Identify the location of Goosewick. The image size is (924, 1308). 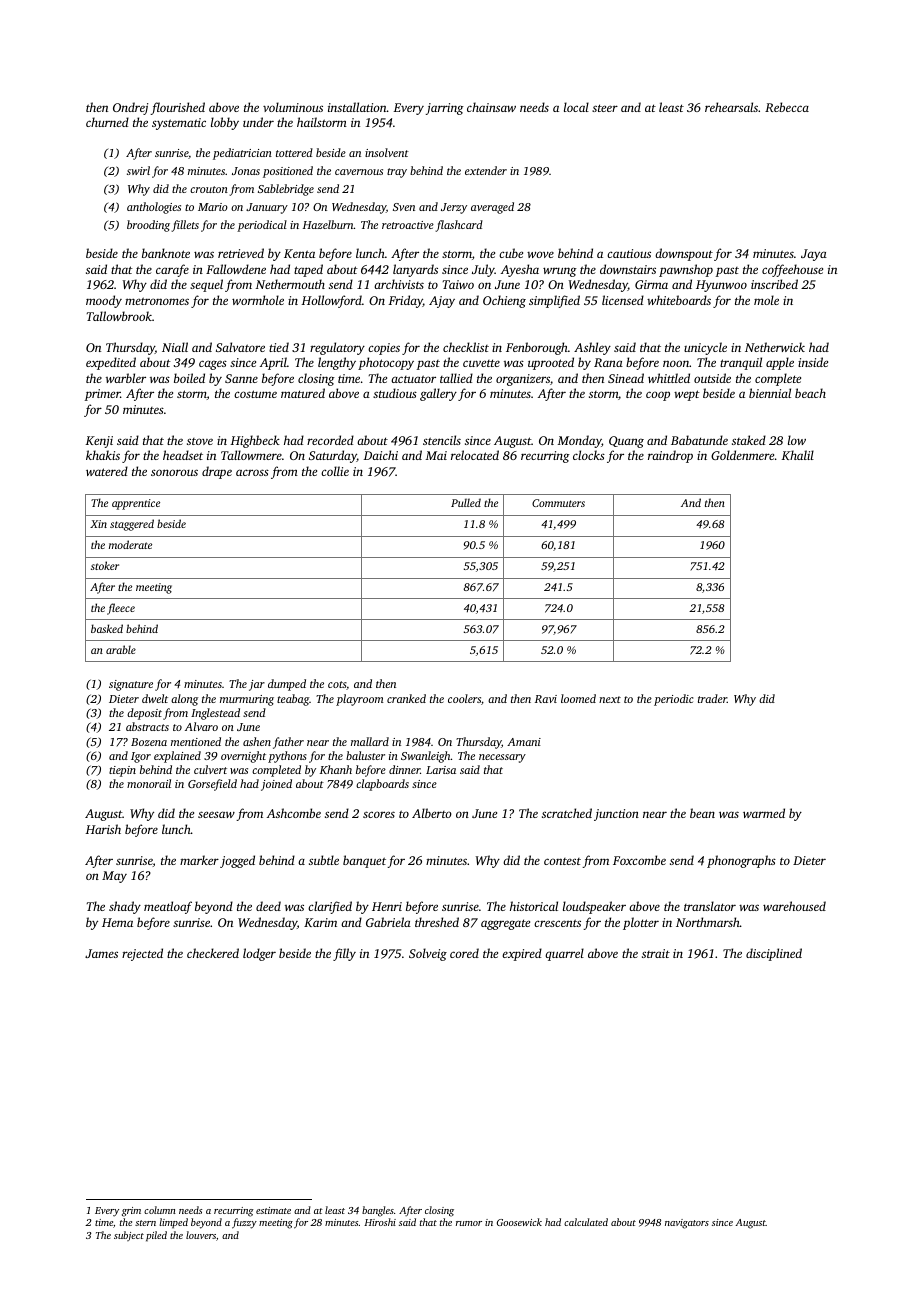
(519, 1222).
